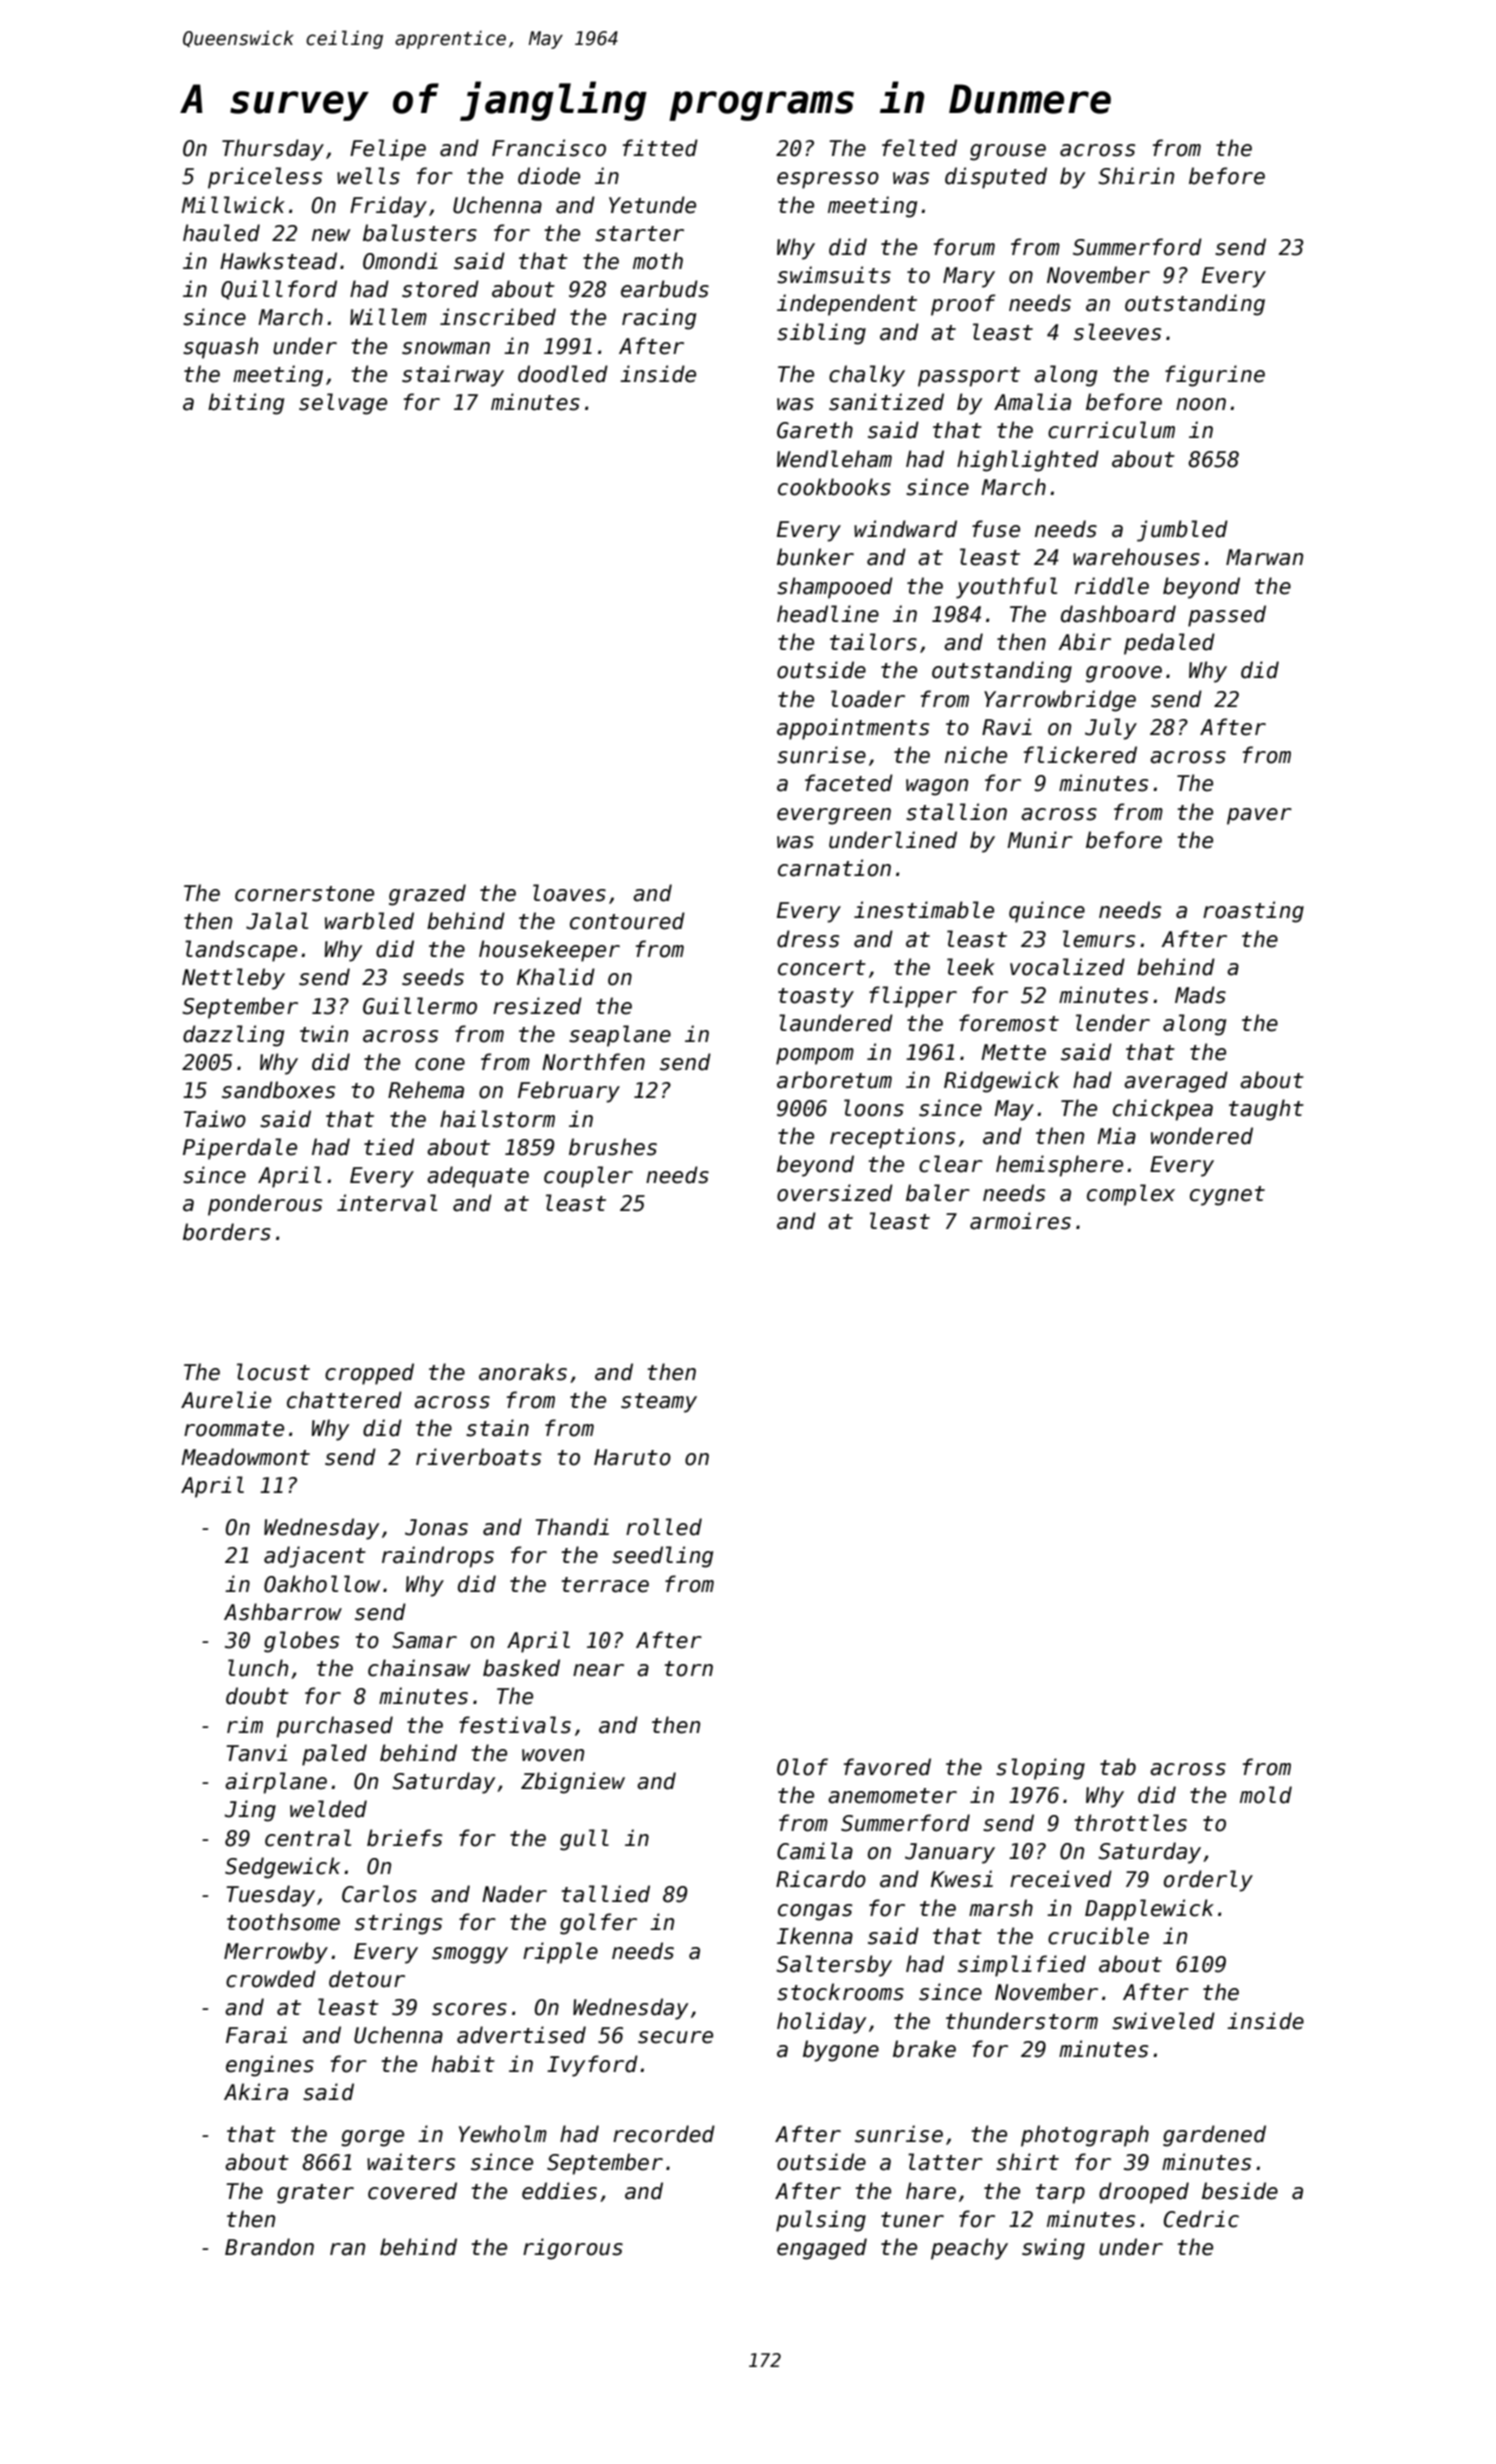  Describe the element at coordinates (388, 150) in the page. I see `Felipe` at that location.
